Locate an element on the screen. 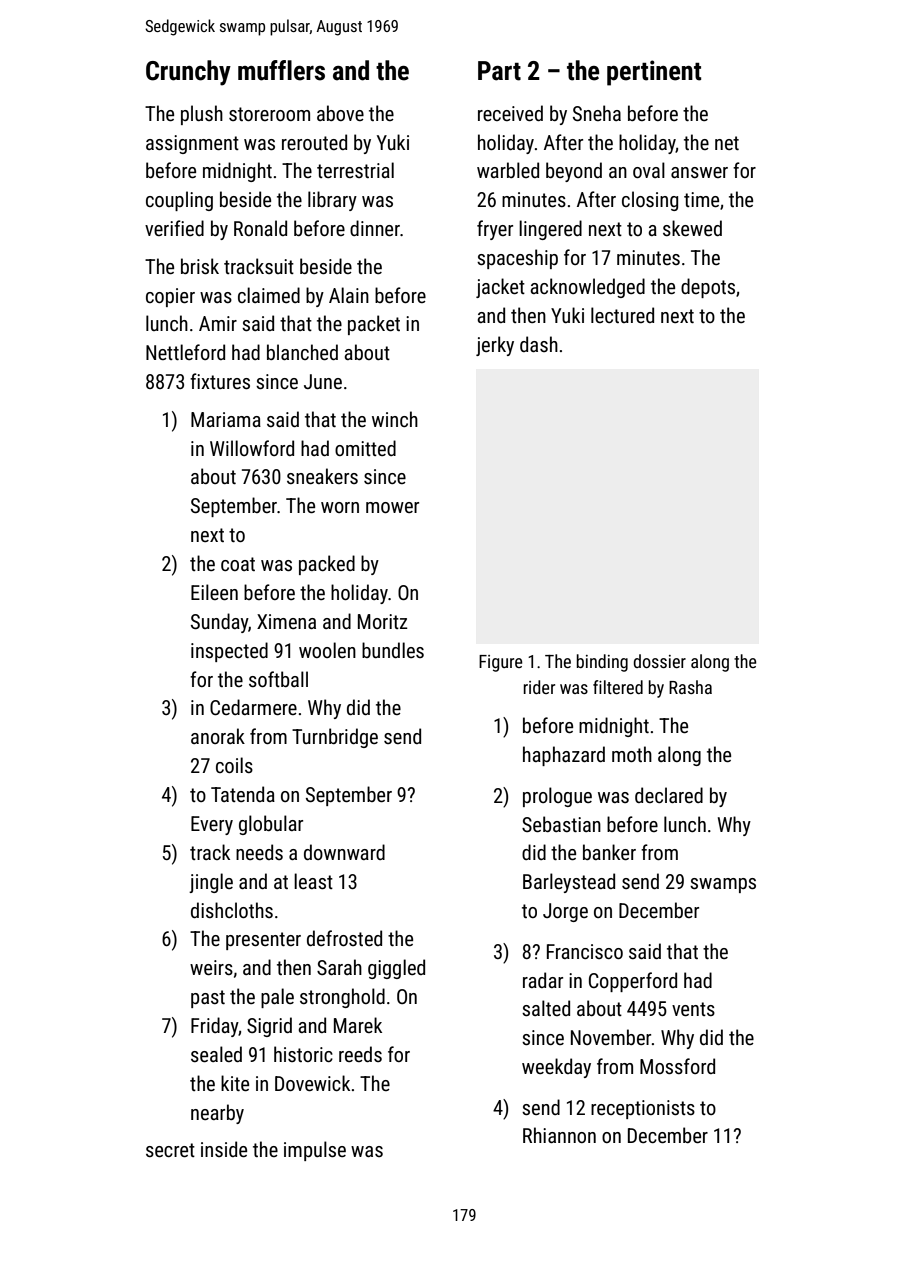  Rasha is located at coordinates (690, 687).
